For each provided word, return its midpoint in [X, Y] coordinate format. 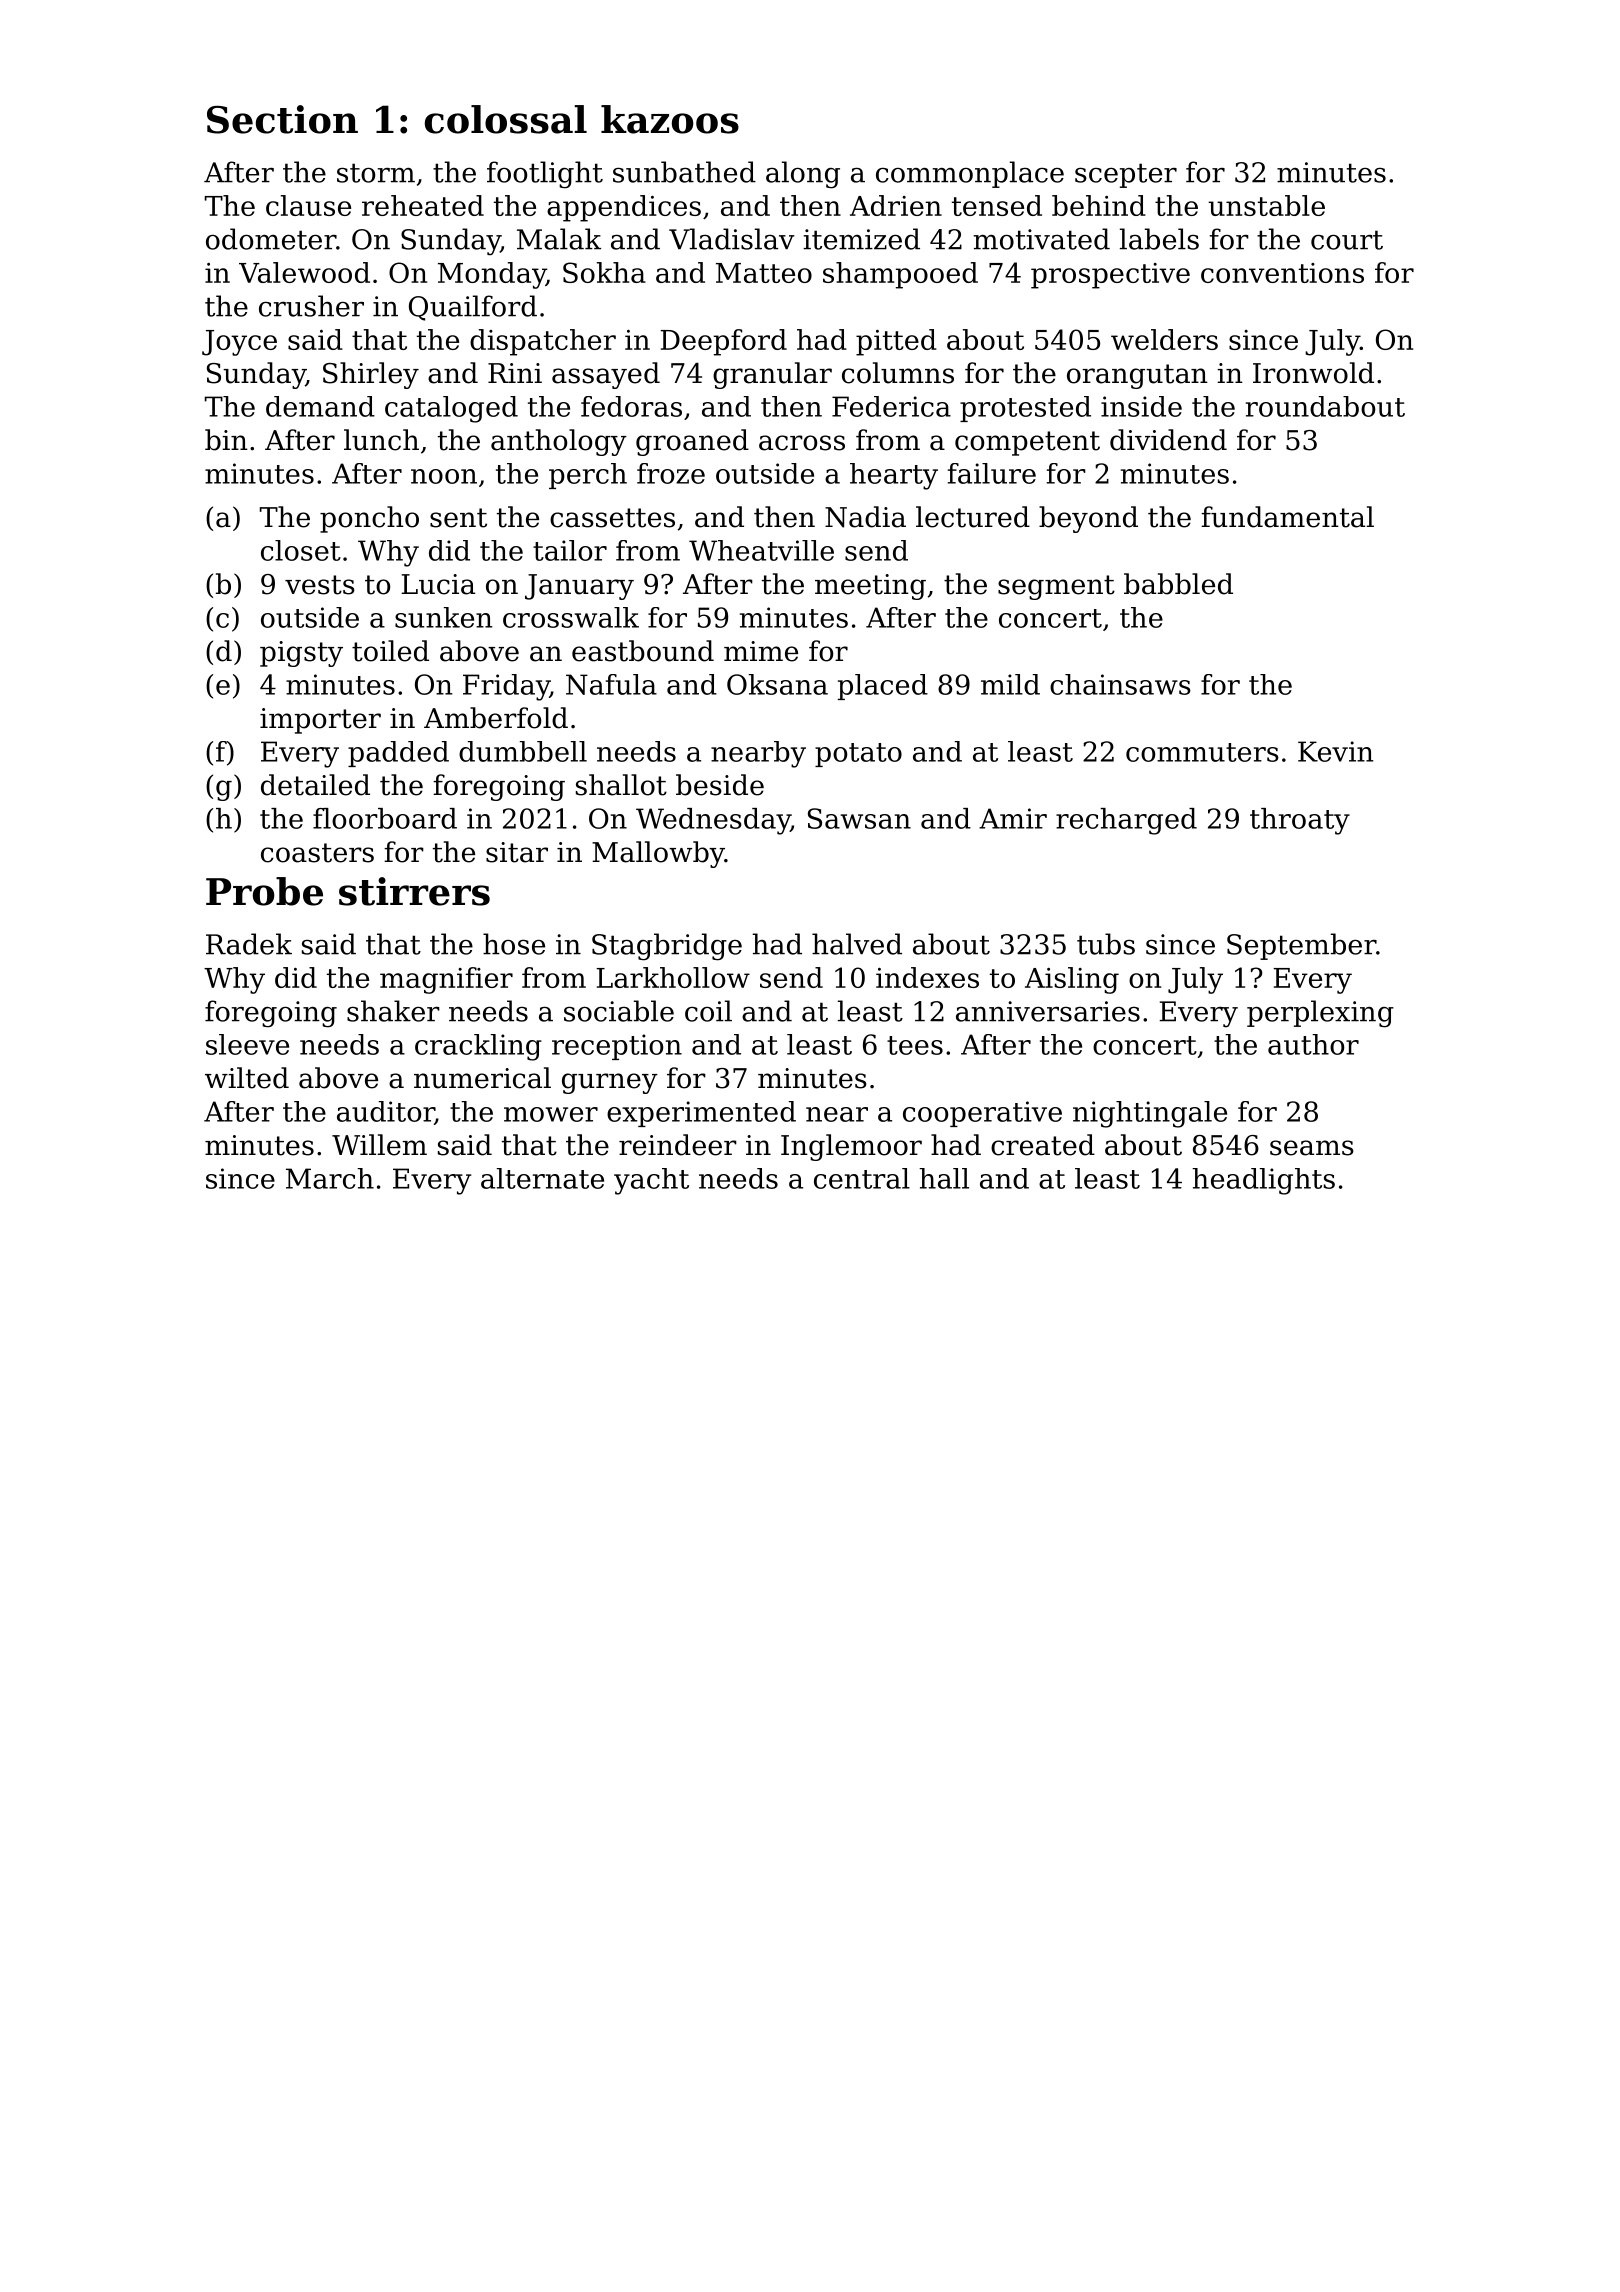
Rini [515, 373]
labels [1159, 239]
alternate [542, 1178]
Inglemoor [851, 1147]
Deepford [723, 342]
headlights [1263, 1181]
